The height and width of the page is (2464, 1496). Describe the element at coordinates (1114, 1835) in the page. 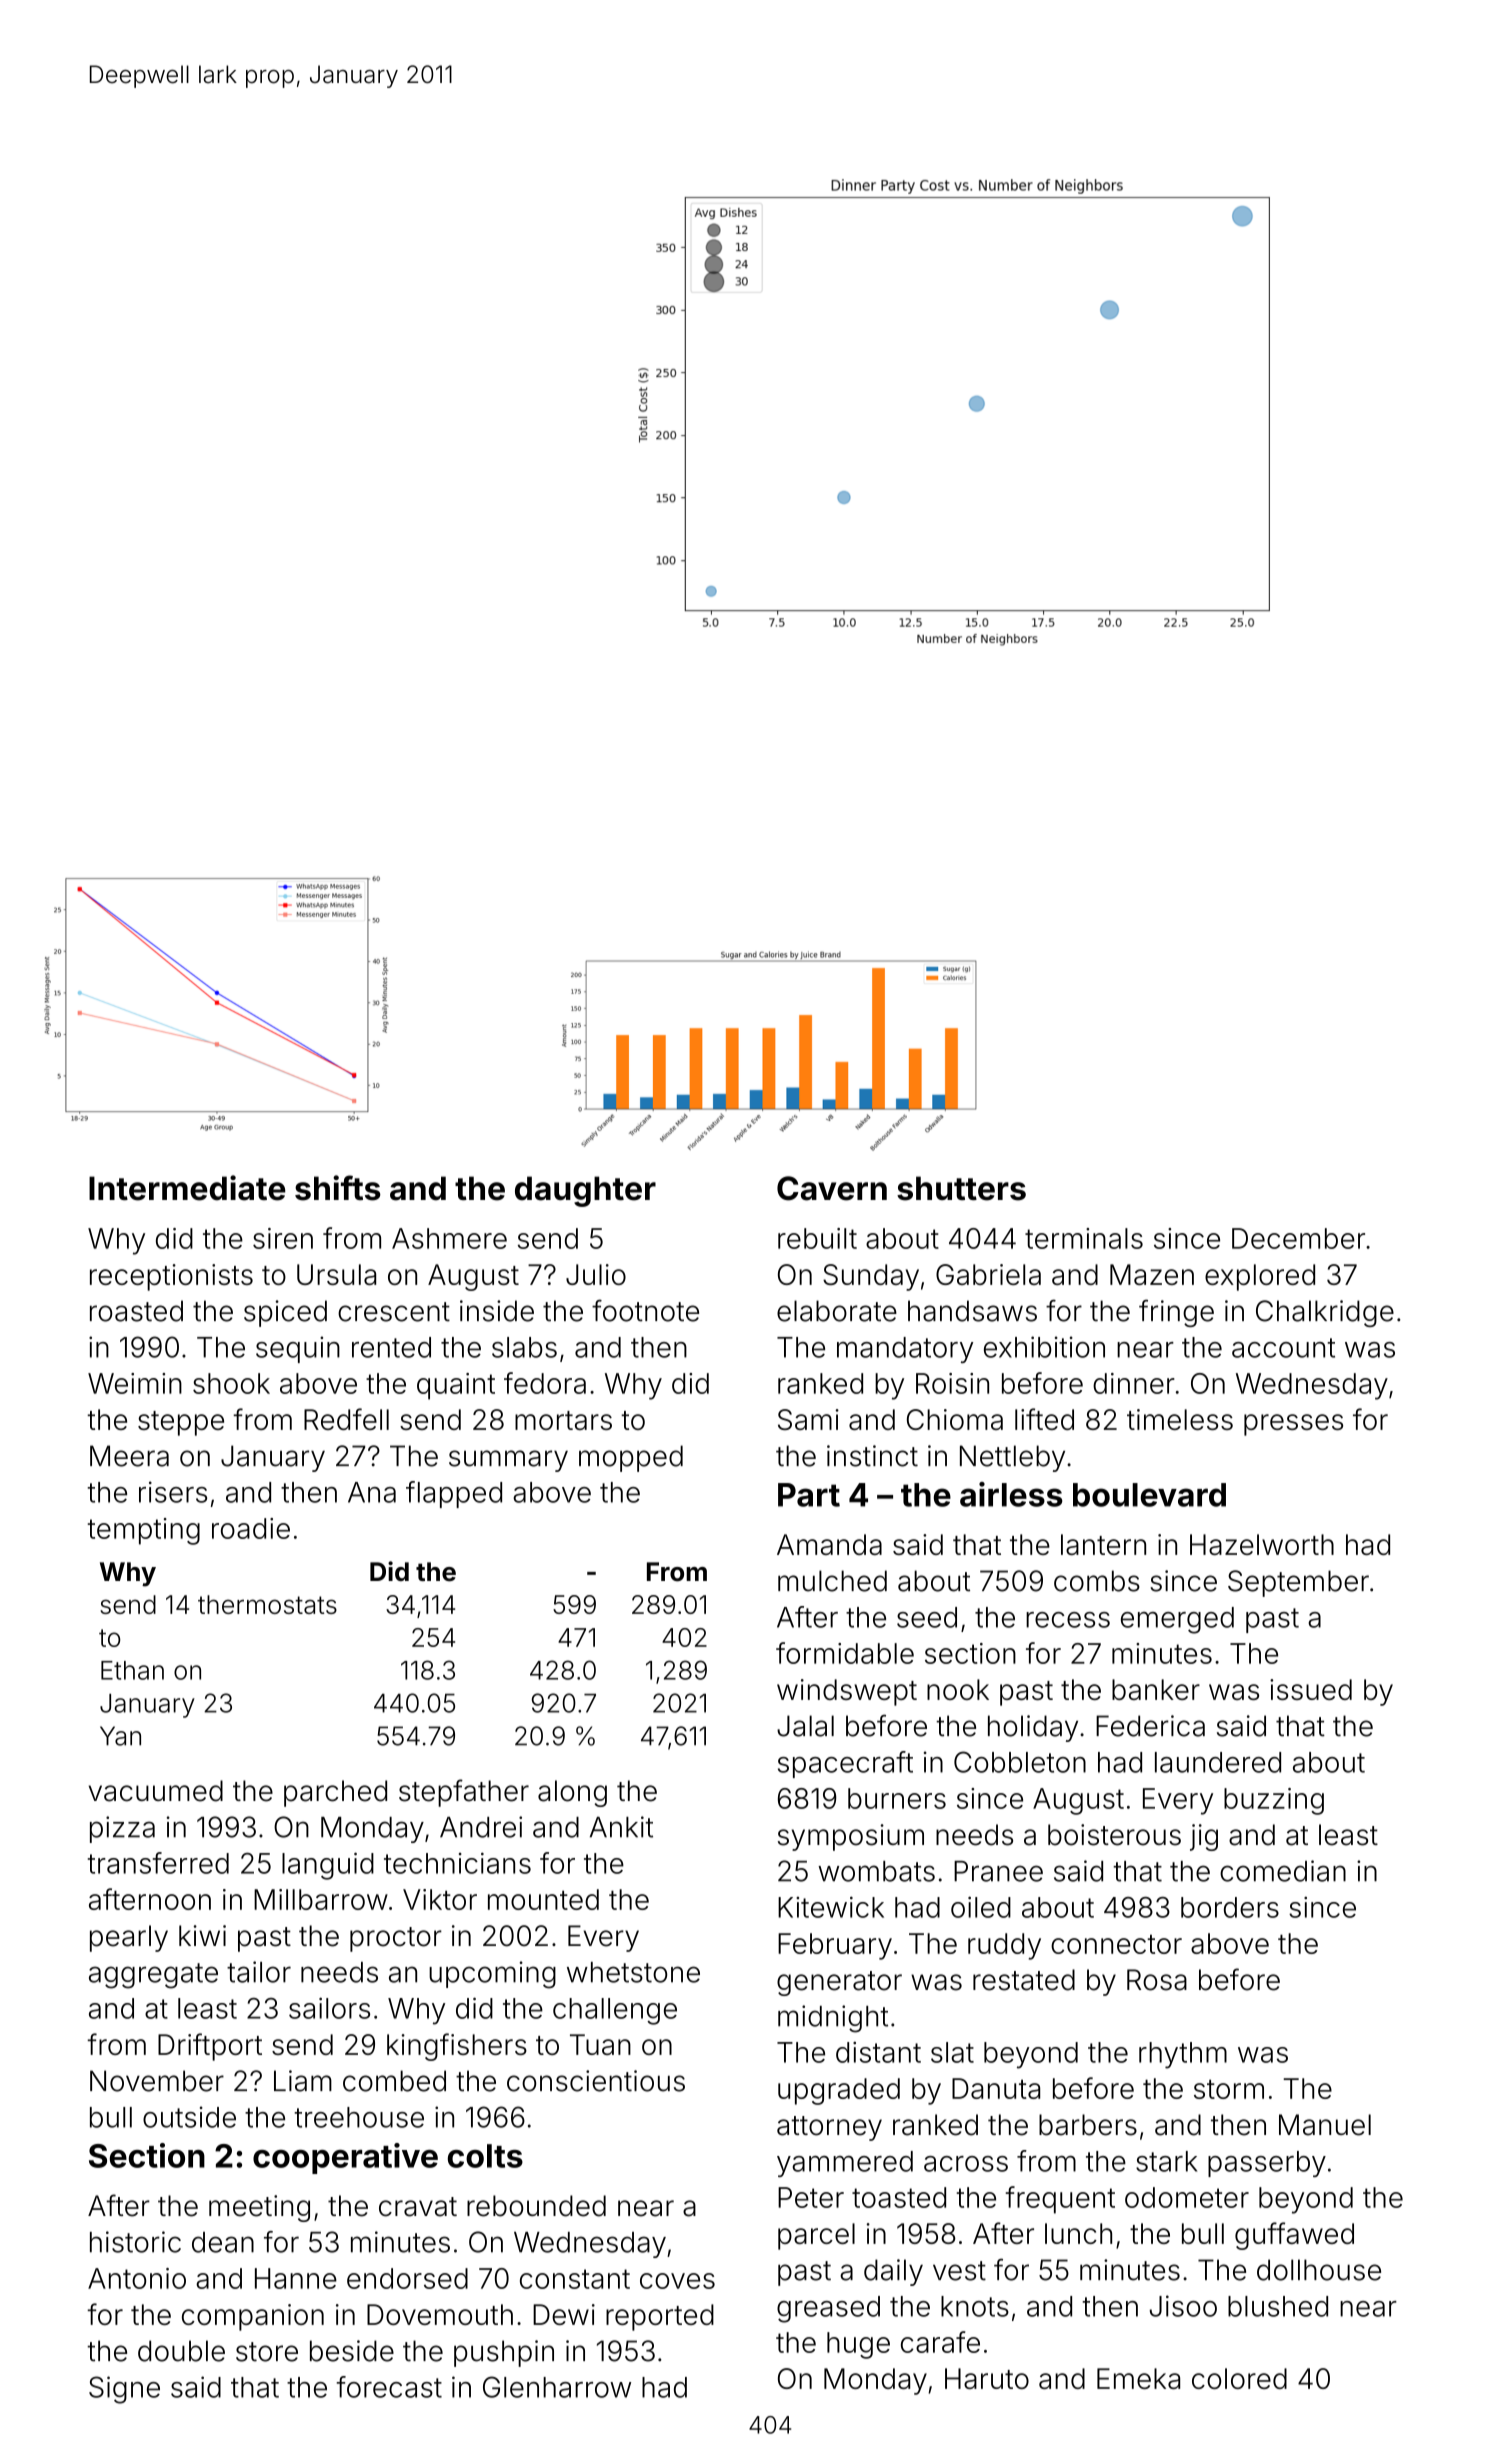

I see `boisterous` at that location.
